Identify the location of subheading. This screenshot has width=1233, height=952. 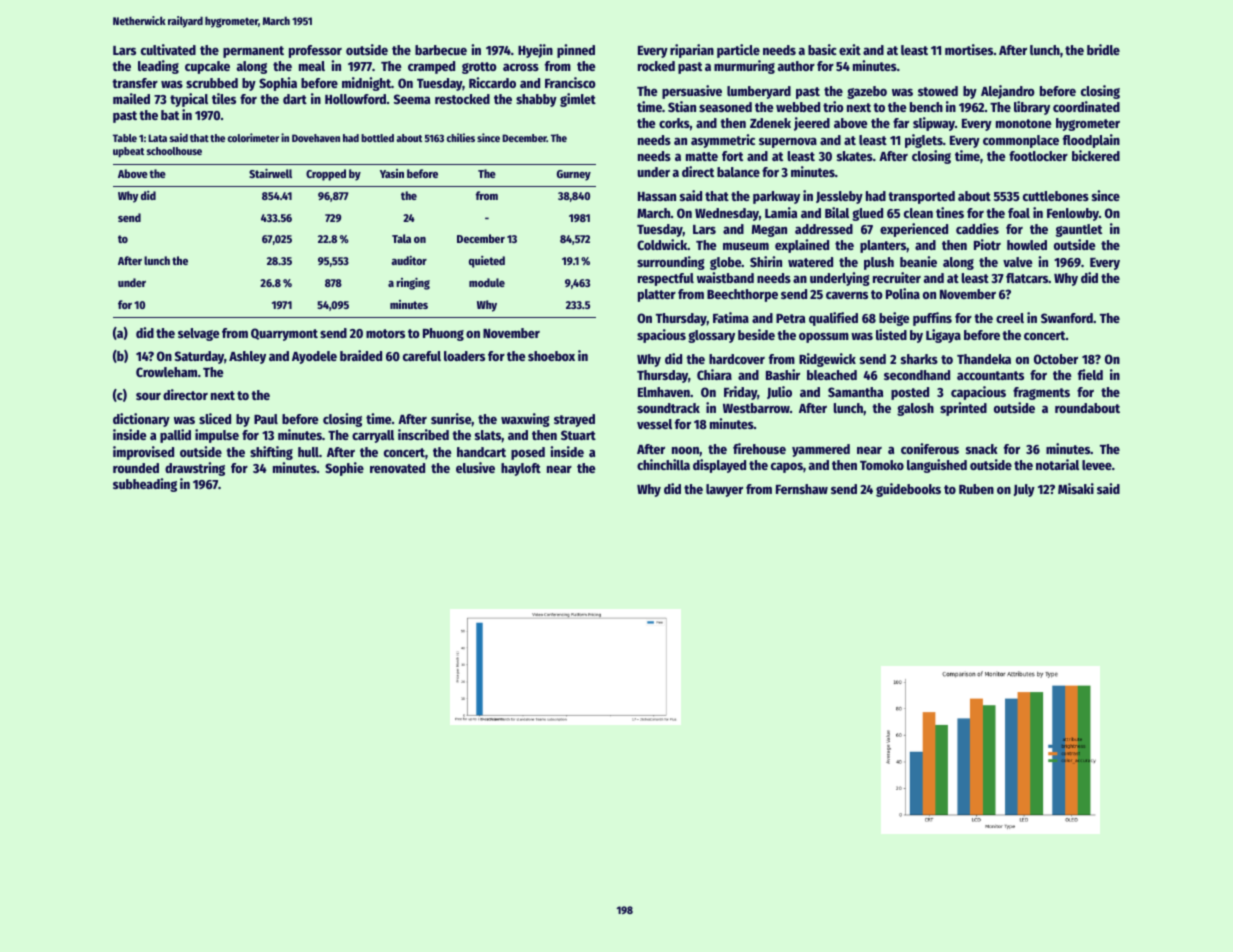
(145, 485).
